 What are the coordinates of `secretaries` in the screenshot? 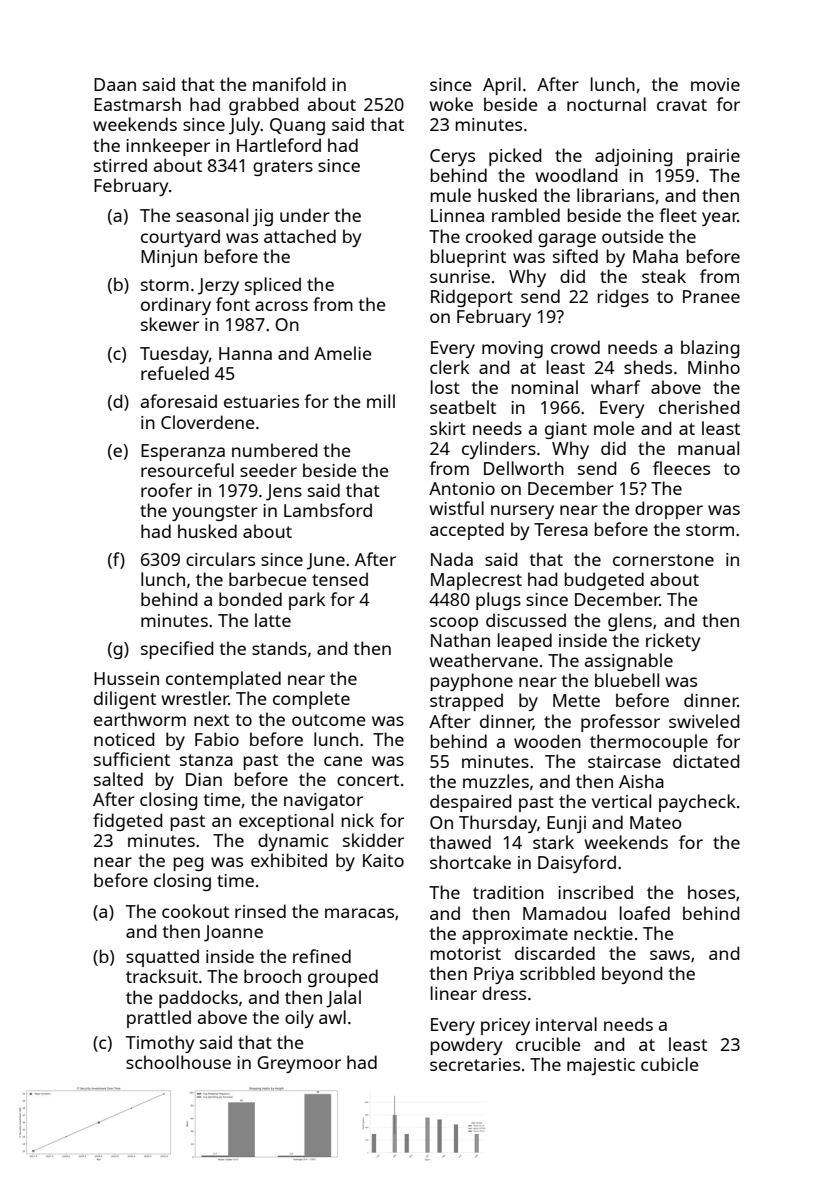 It's located at (475, 1064).
